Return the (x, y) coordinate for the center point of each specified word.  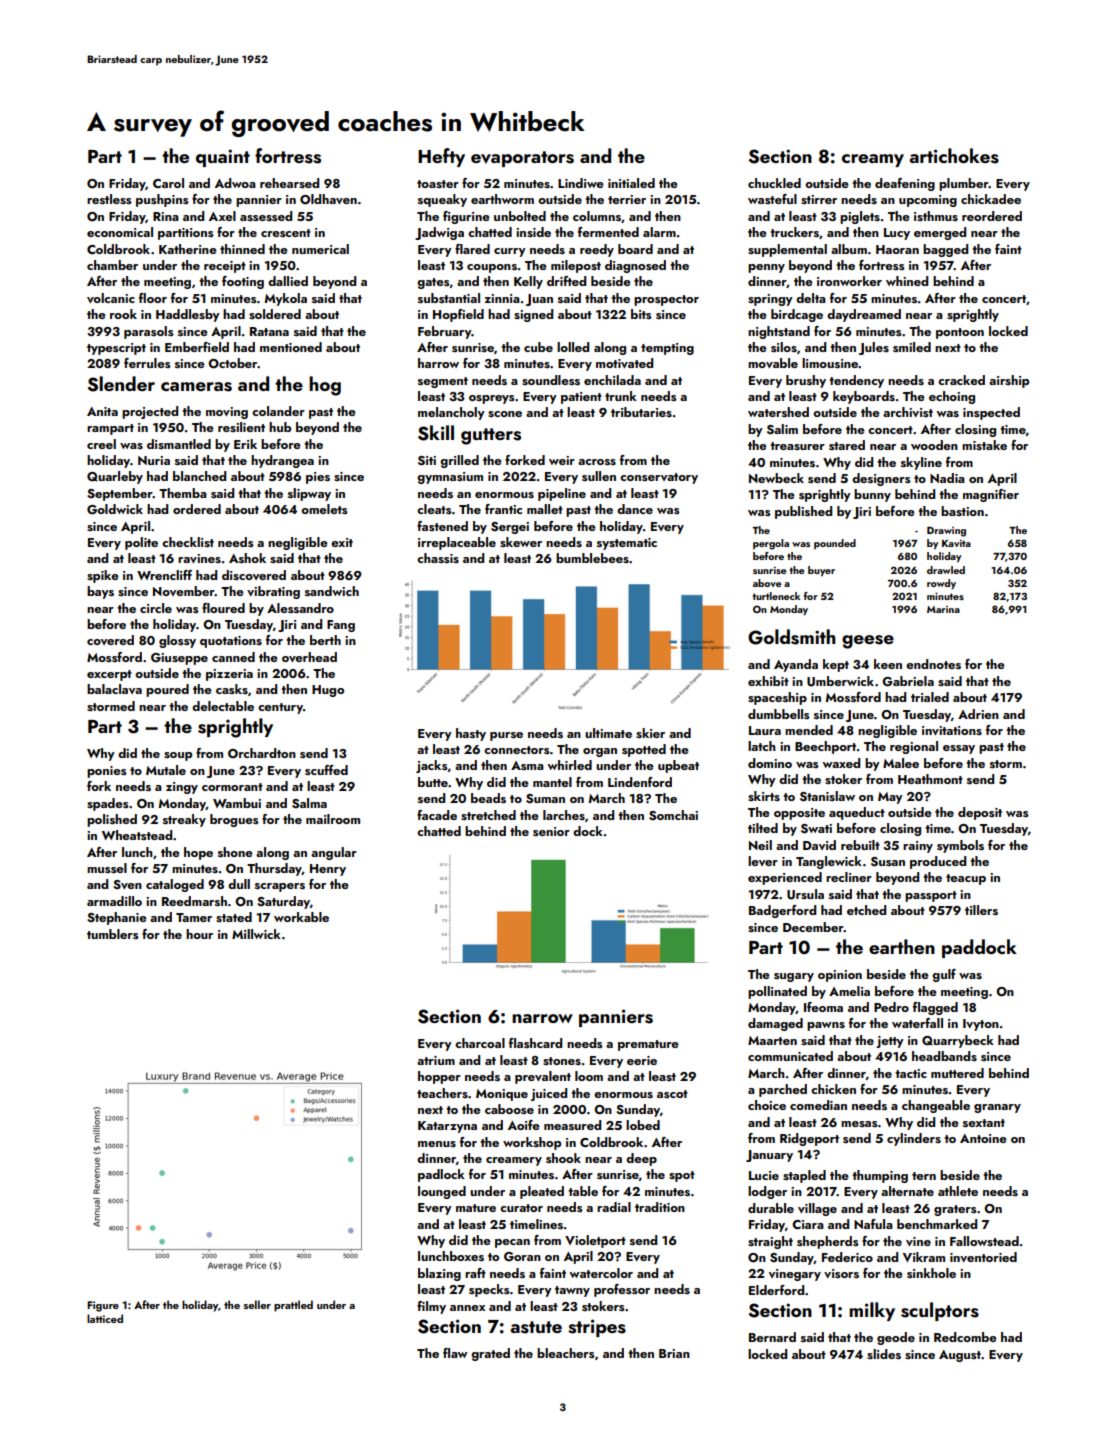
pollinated (777, 992)
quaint (223, 158)
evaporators (522, 159)
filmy (431, 1307)
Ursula (805, 894)
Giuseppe (179, 659)
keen (888, 664)
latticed (105, 1318)
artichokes (954, 156)
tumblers (113, 934)
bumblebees (592, 558)
